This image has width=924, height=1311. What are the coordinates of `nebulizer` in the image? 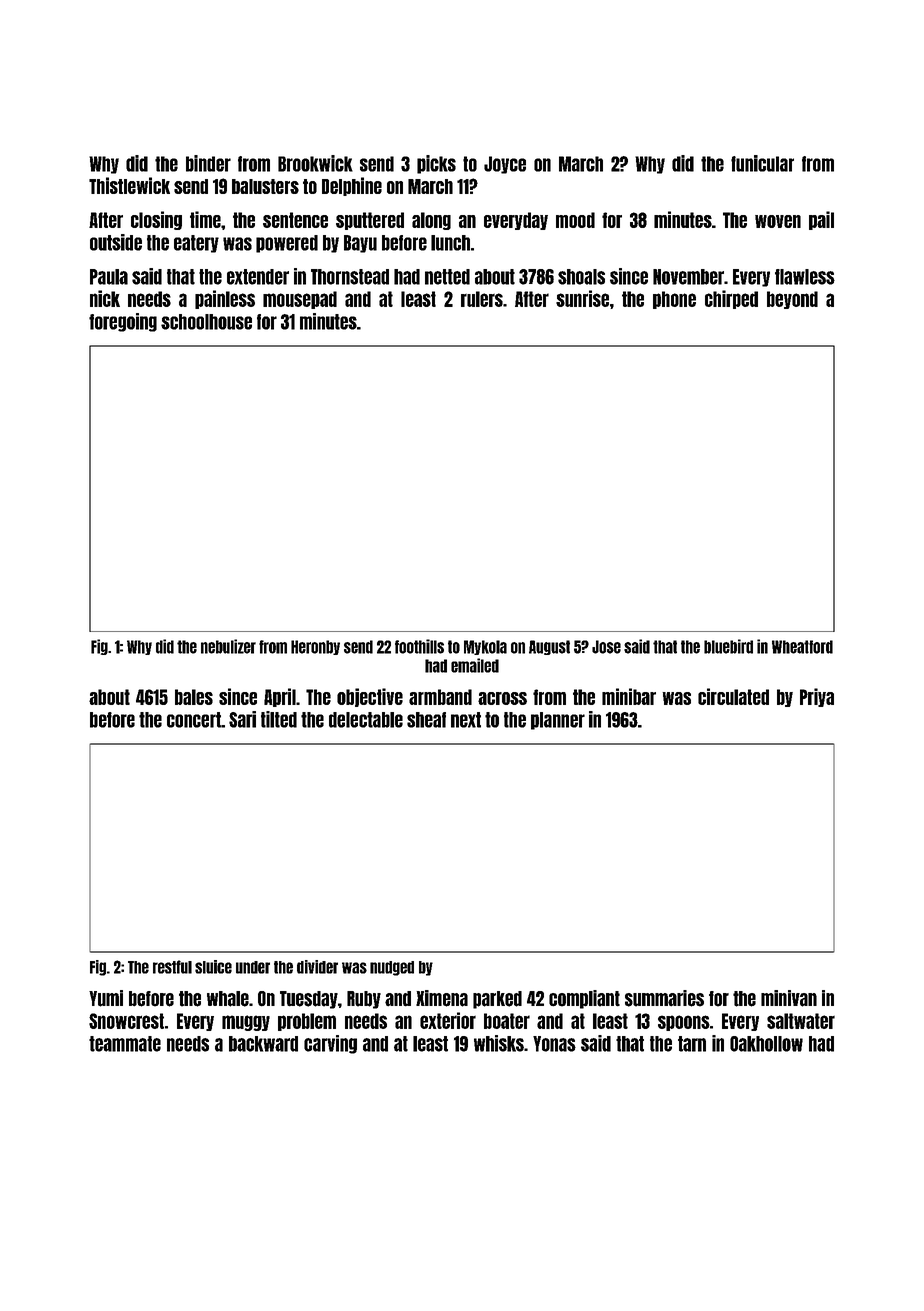 It's located at (228, 646).
